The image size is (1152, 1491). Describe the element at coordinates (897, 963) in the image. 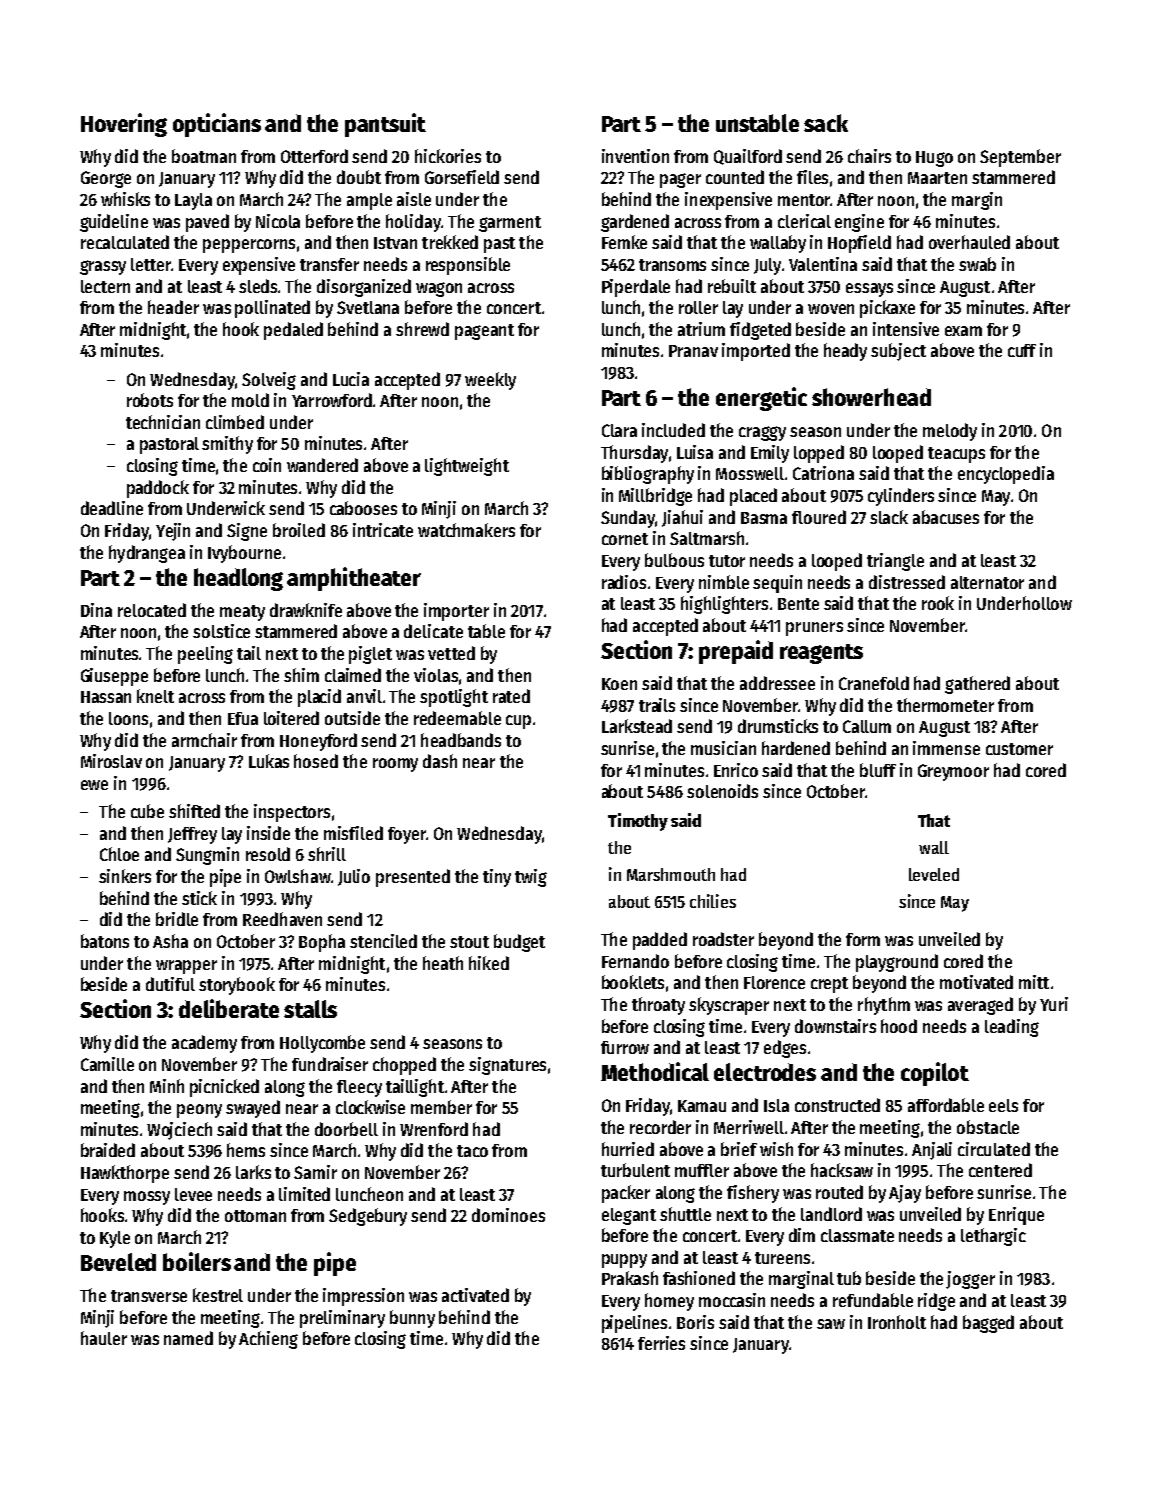

I see `playground` at that location.
